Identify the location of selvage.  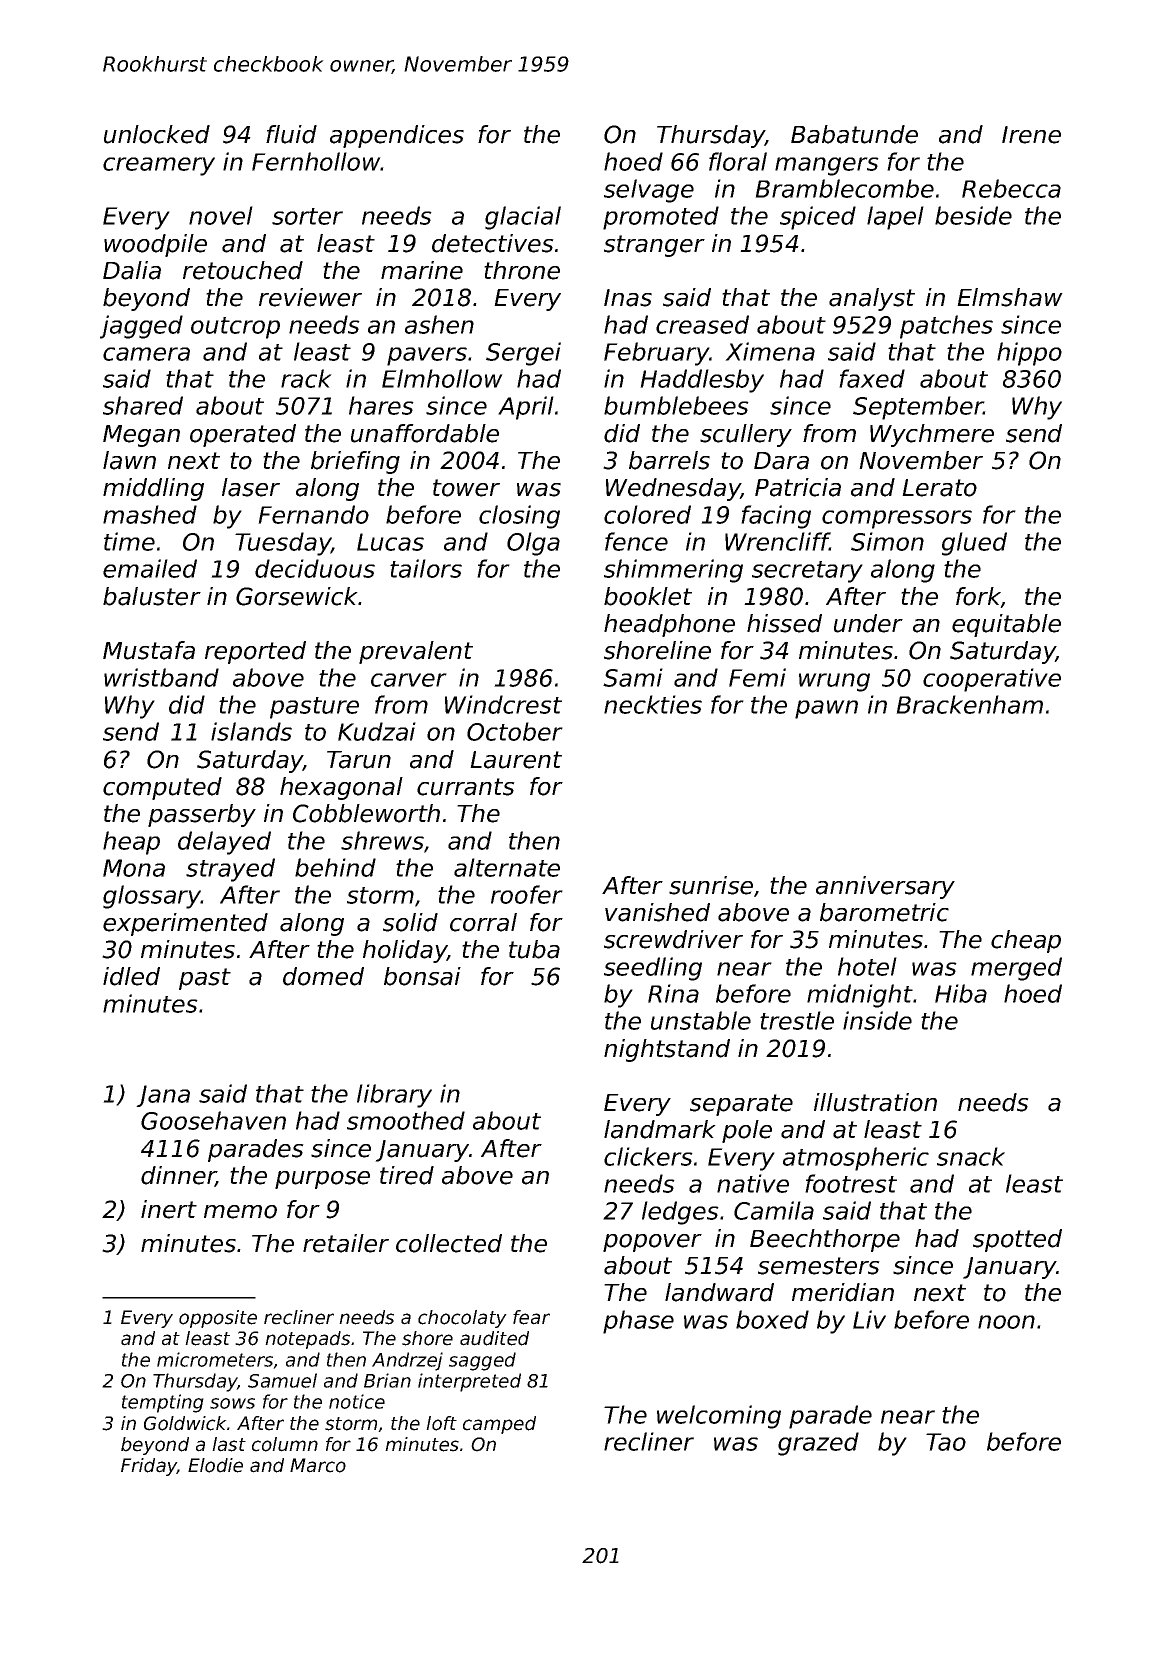
(649, 191).
